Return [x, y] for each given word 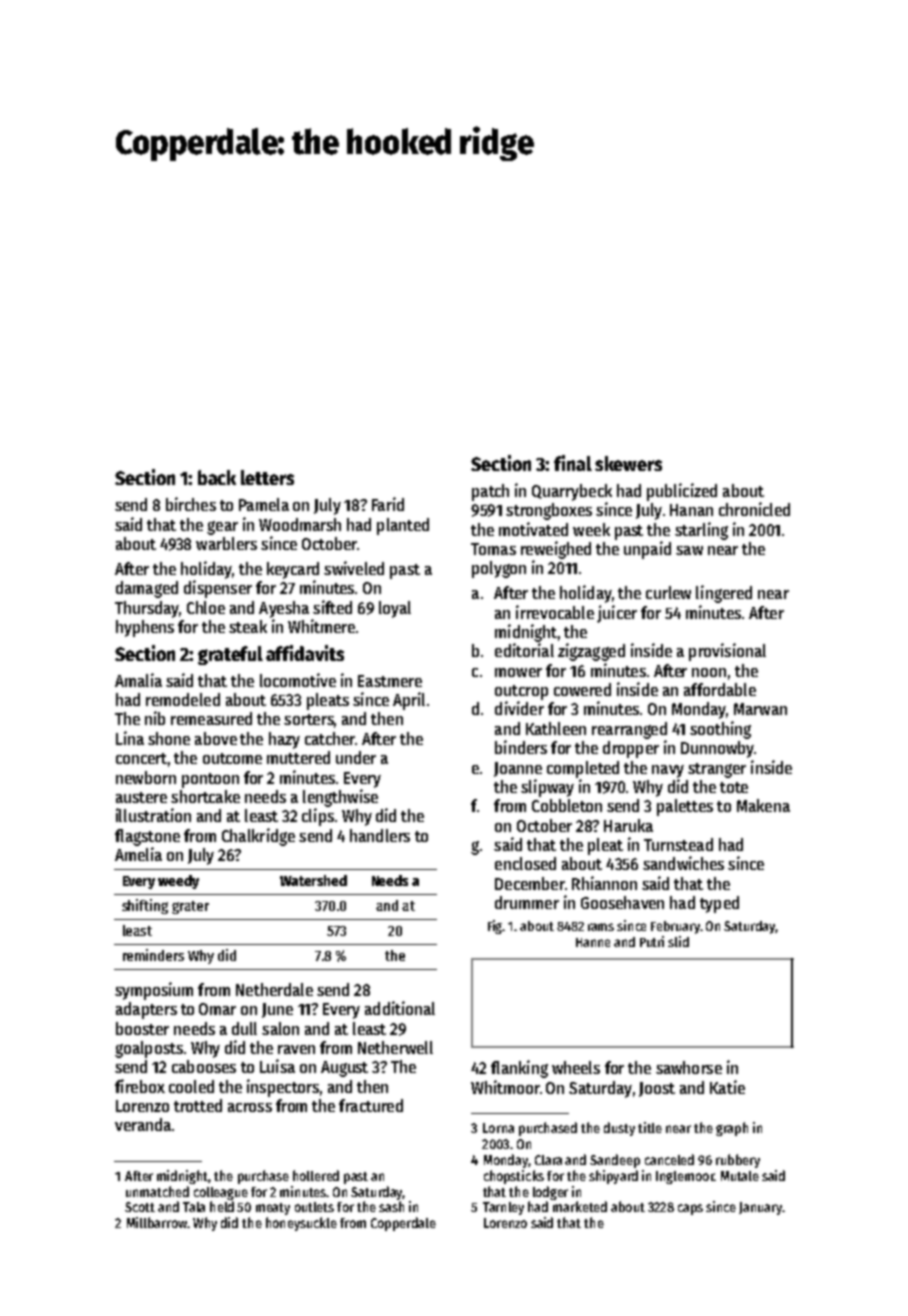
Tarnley [503, 1208]
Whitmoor [505, 1087]
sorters [309, 719]
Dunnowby [717, 749]
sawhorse [689, 1067]
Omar [217, 1009]
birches [191, 504]
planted [403, 526]
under [356, 757]
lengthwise [340, 798]
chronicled [754, 509]
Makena [763, 805]
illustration [153, 815]
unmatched [157, 1191]
